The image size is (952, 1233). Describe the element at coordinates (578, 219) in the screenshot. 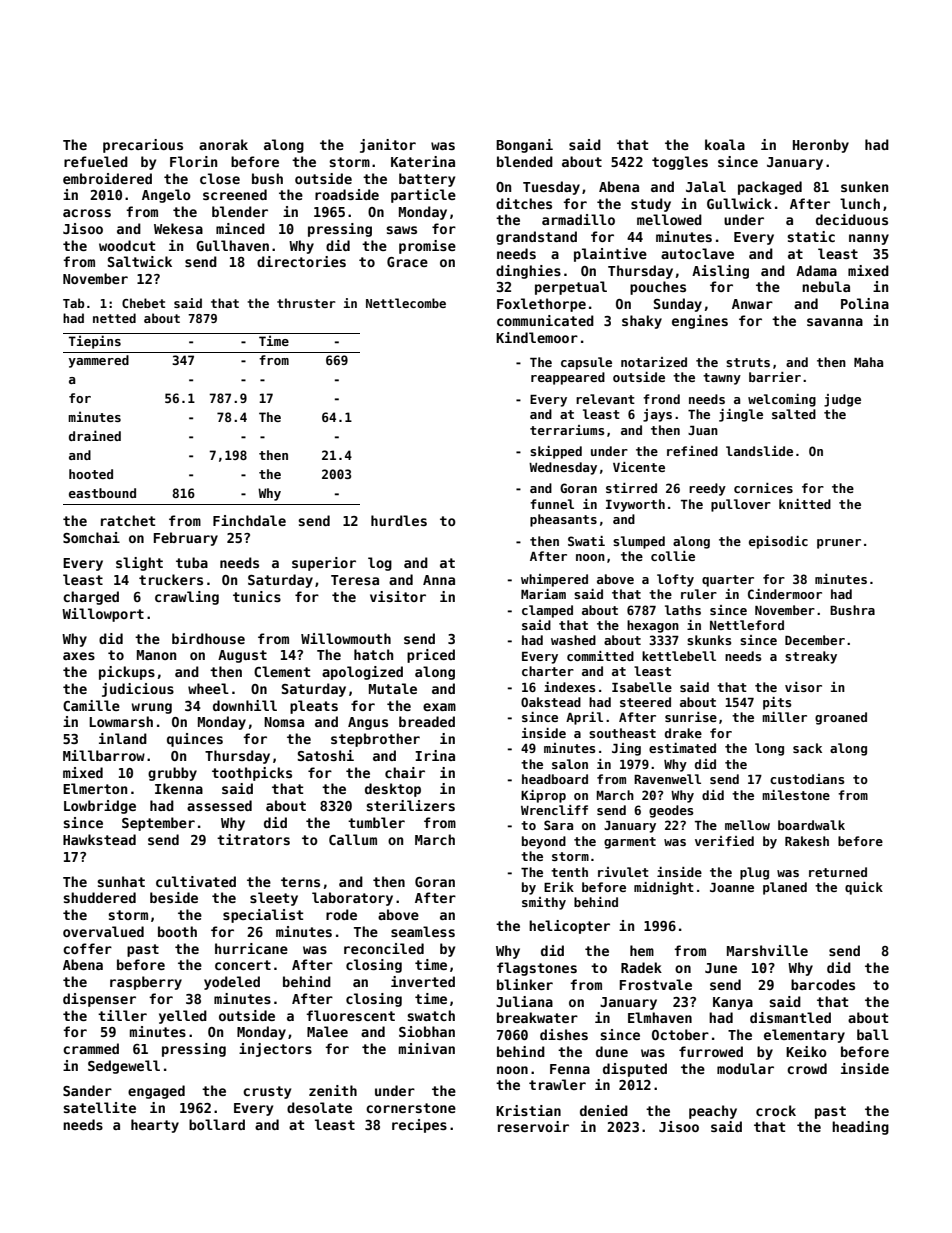

I see `armadillo` at that location.
